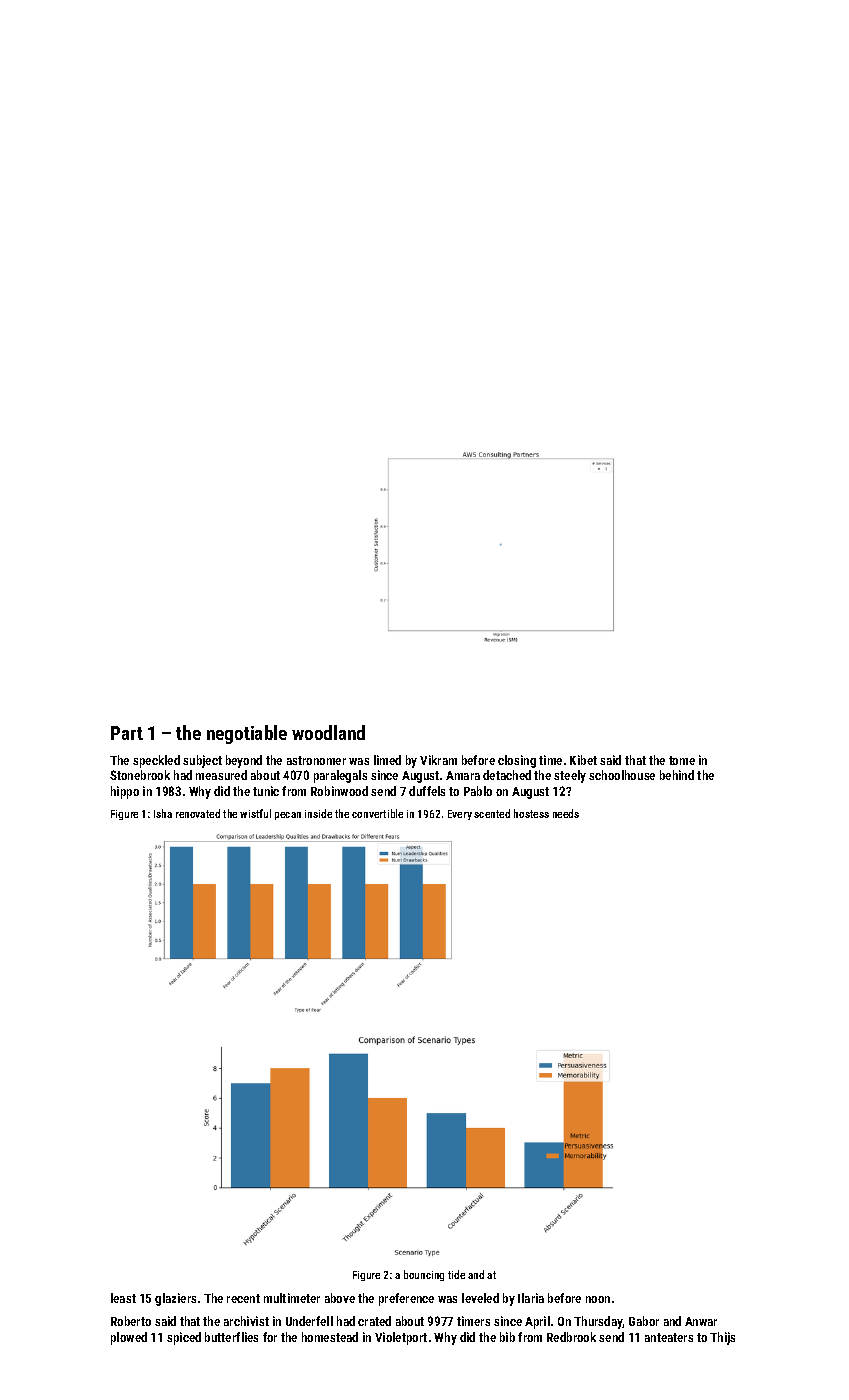 The height and width of the screenshot is (1400, 849). Describe the element at coordinates (571, 1337) in the screenshot. I see `Redbrook` at that location.
